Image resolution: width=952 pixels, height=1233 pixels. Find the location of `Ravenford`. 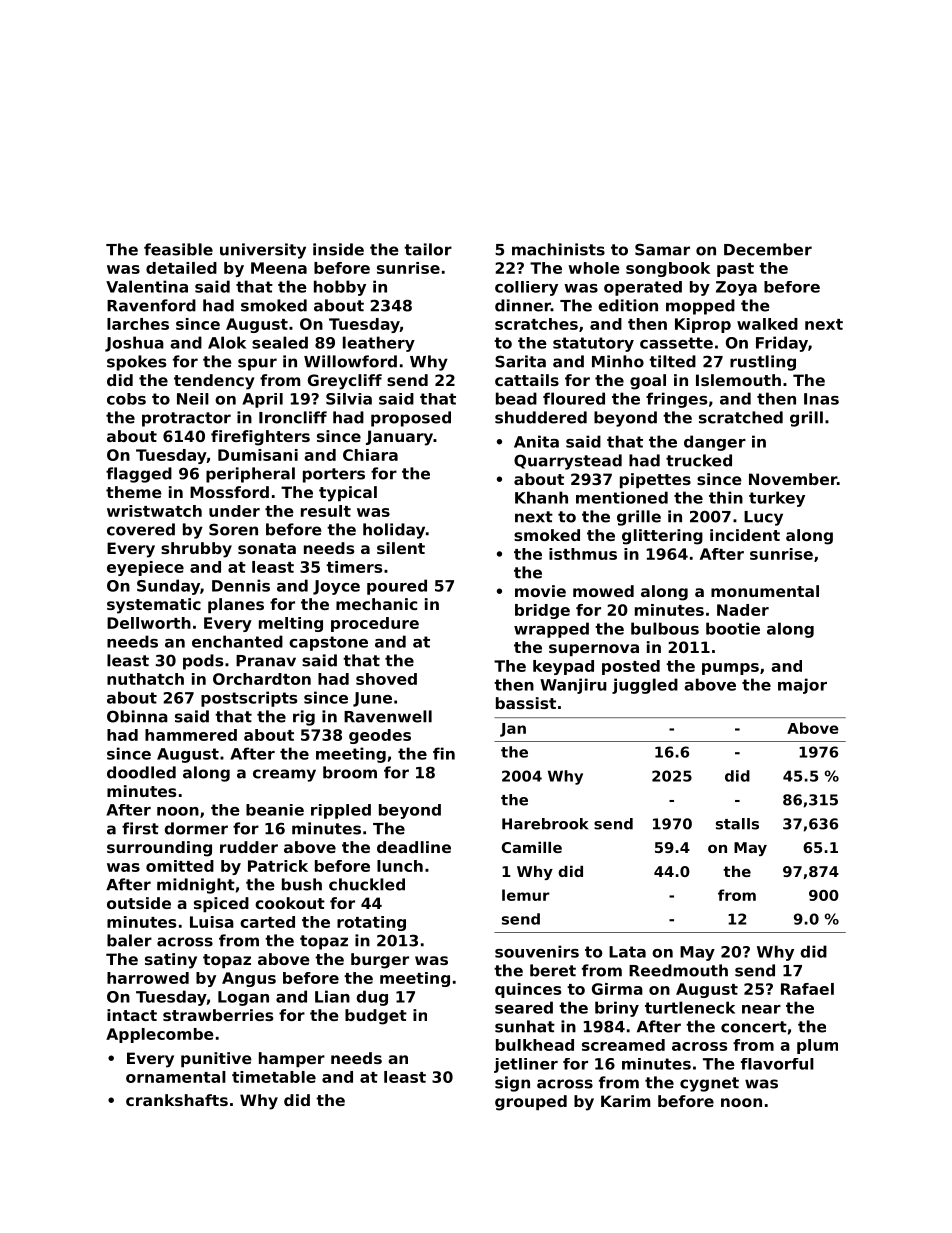

Ravenford is located at coordinates (151, 305).
